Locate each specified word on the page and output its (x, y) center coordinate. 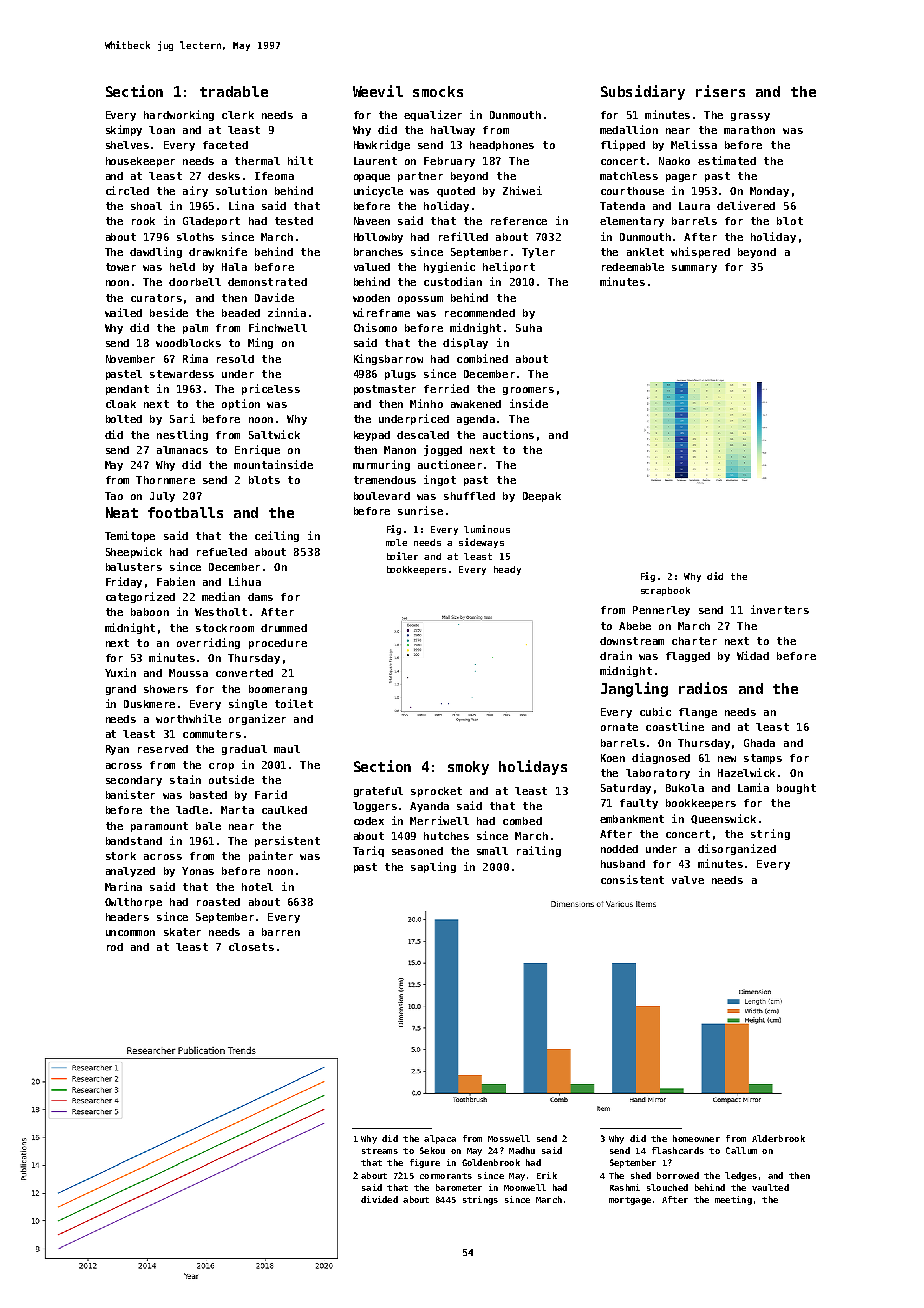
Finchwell (278, 327)
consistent (632, 879)
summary (694, 269)
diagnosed (661, 758)
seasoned (417, 851)
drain (616, 655)
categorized (140, 597)
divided (379, 1199)
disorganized (737, 849)
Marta (237, 810)
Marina (123, 886)
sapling (433, 867)
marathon (749, 130)
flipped (623, 145)
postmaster (385, 390)
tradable (234, 91)
